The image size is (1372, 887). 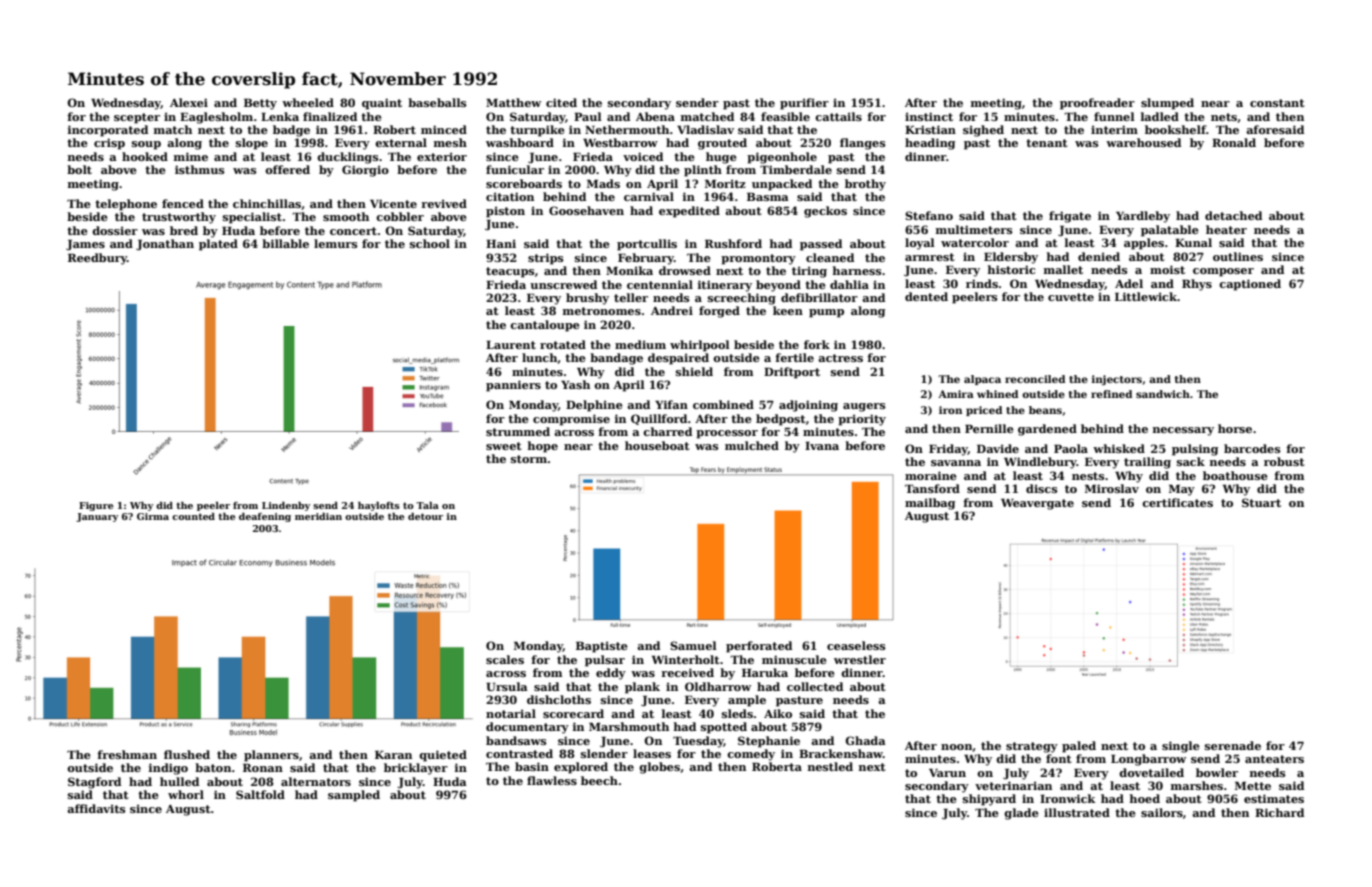 What do you see at coordinates (260, 104) in the screenshot?
I see `Betty` at bounding box center [260, 104].
